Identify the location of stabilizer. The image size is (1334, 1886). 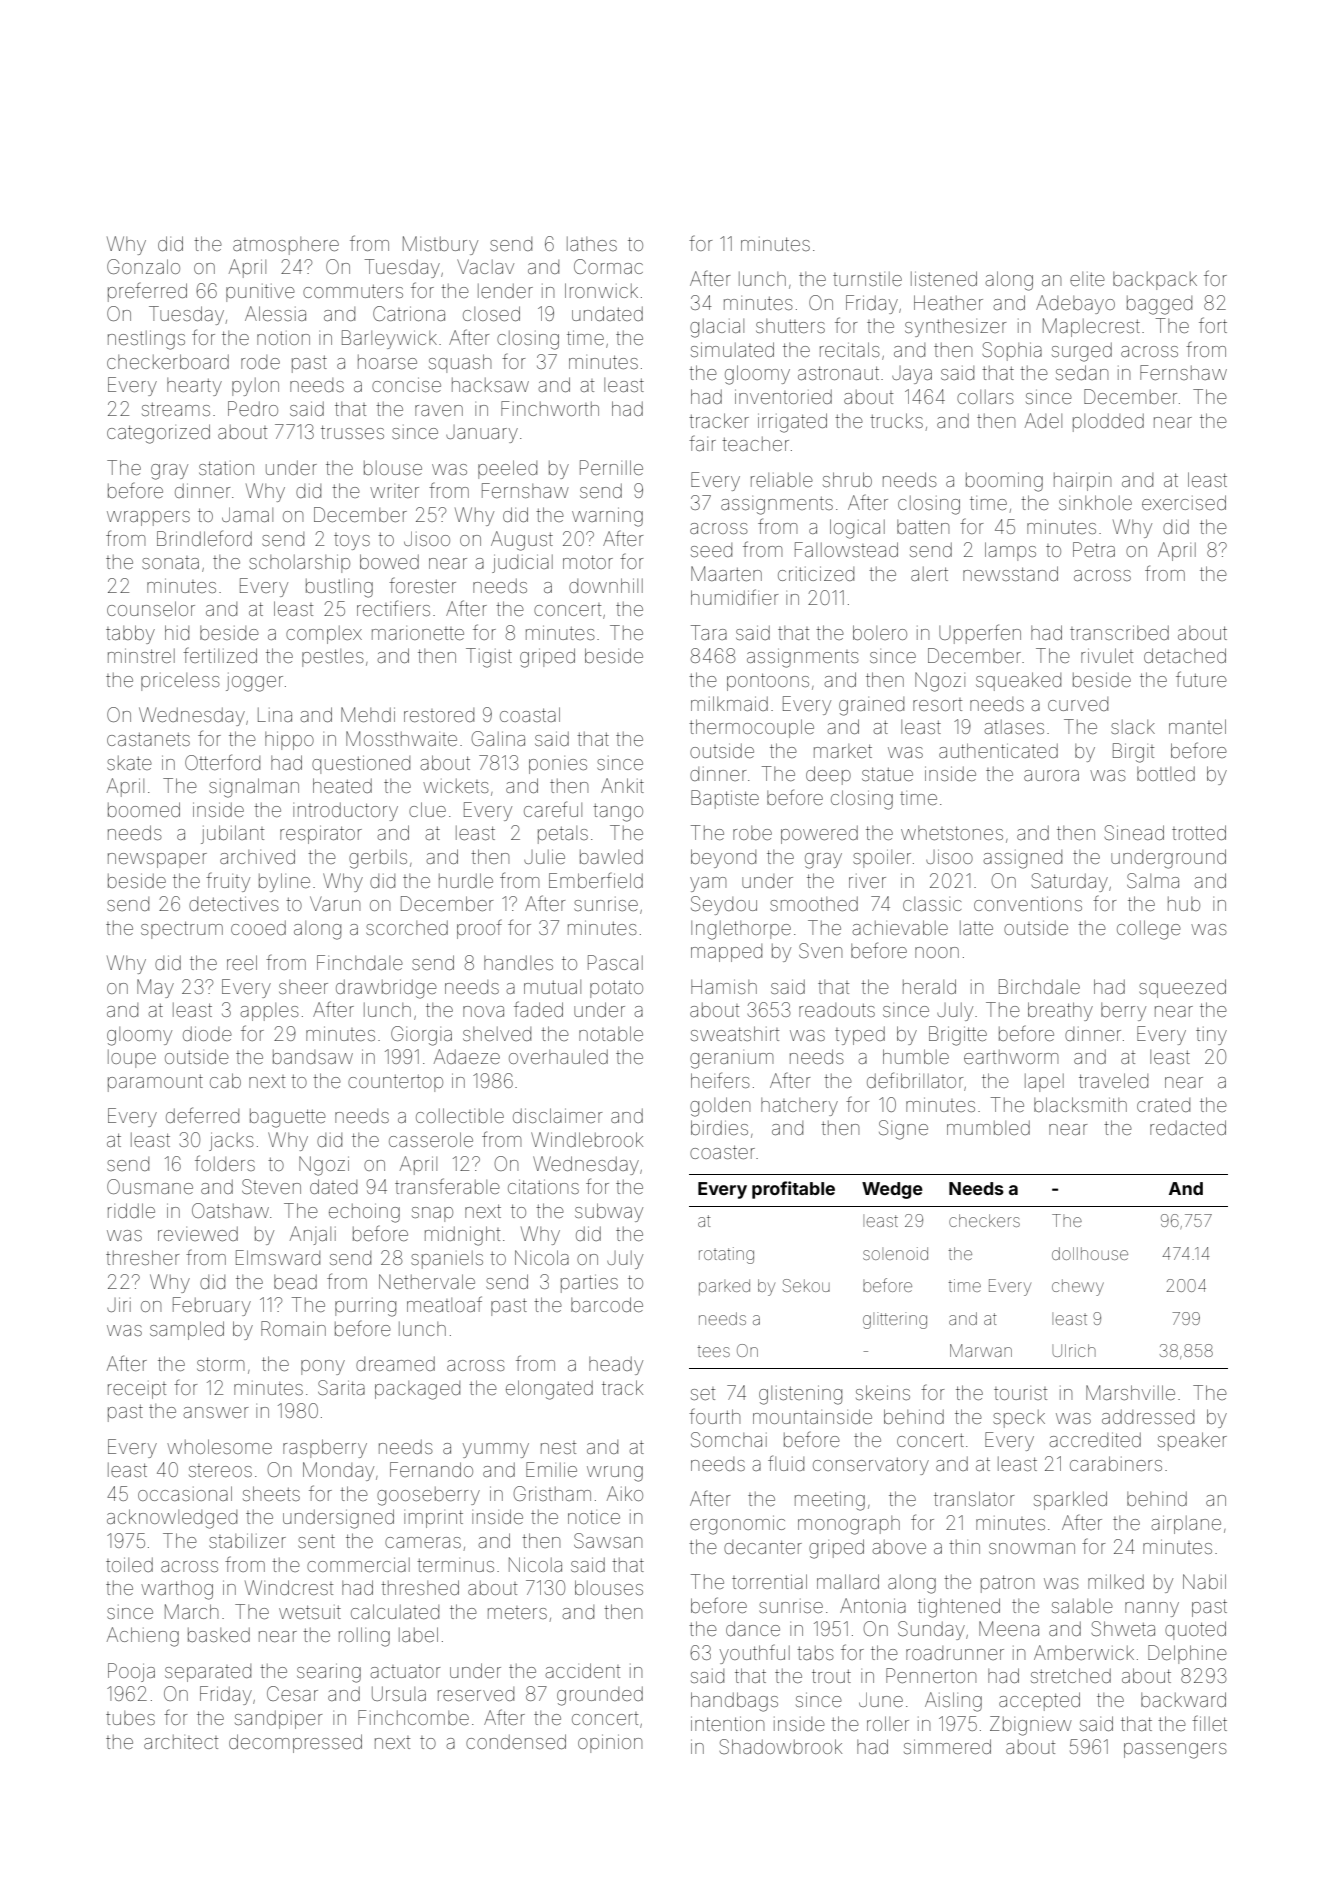
(247, 1540).
